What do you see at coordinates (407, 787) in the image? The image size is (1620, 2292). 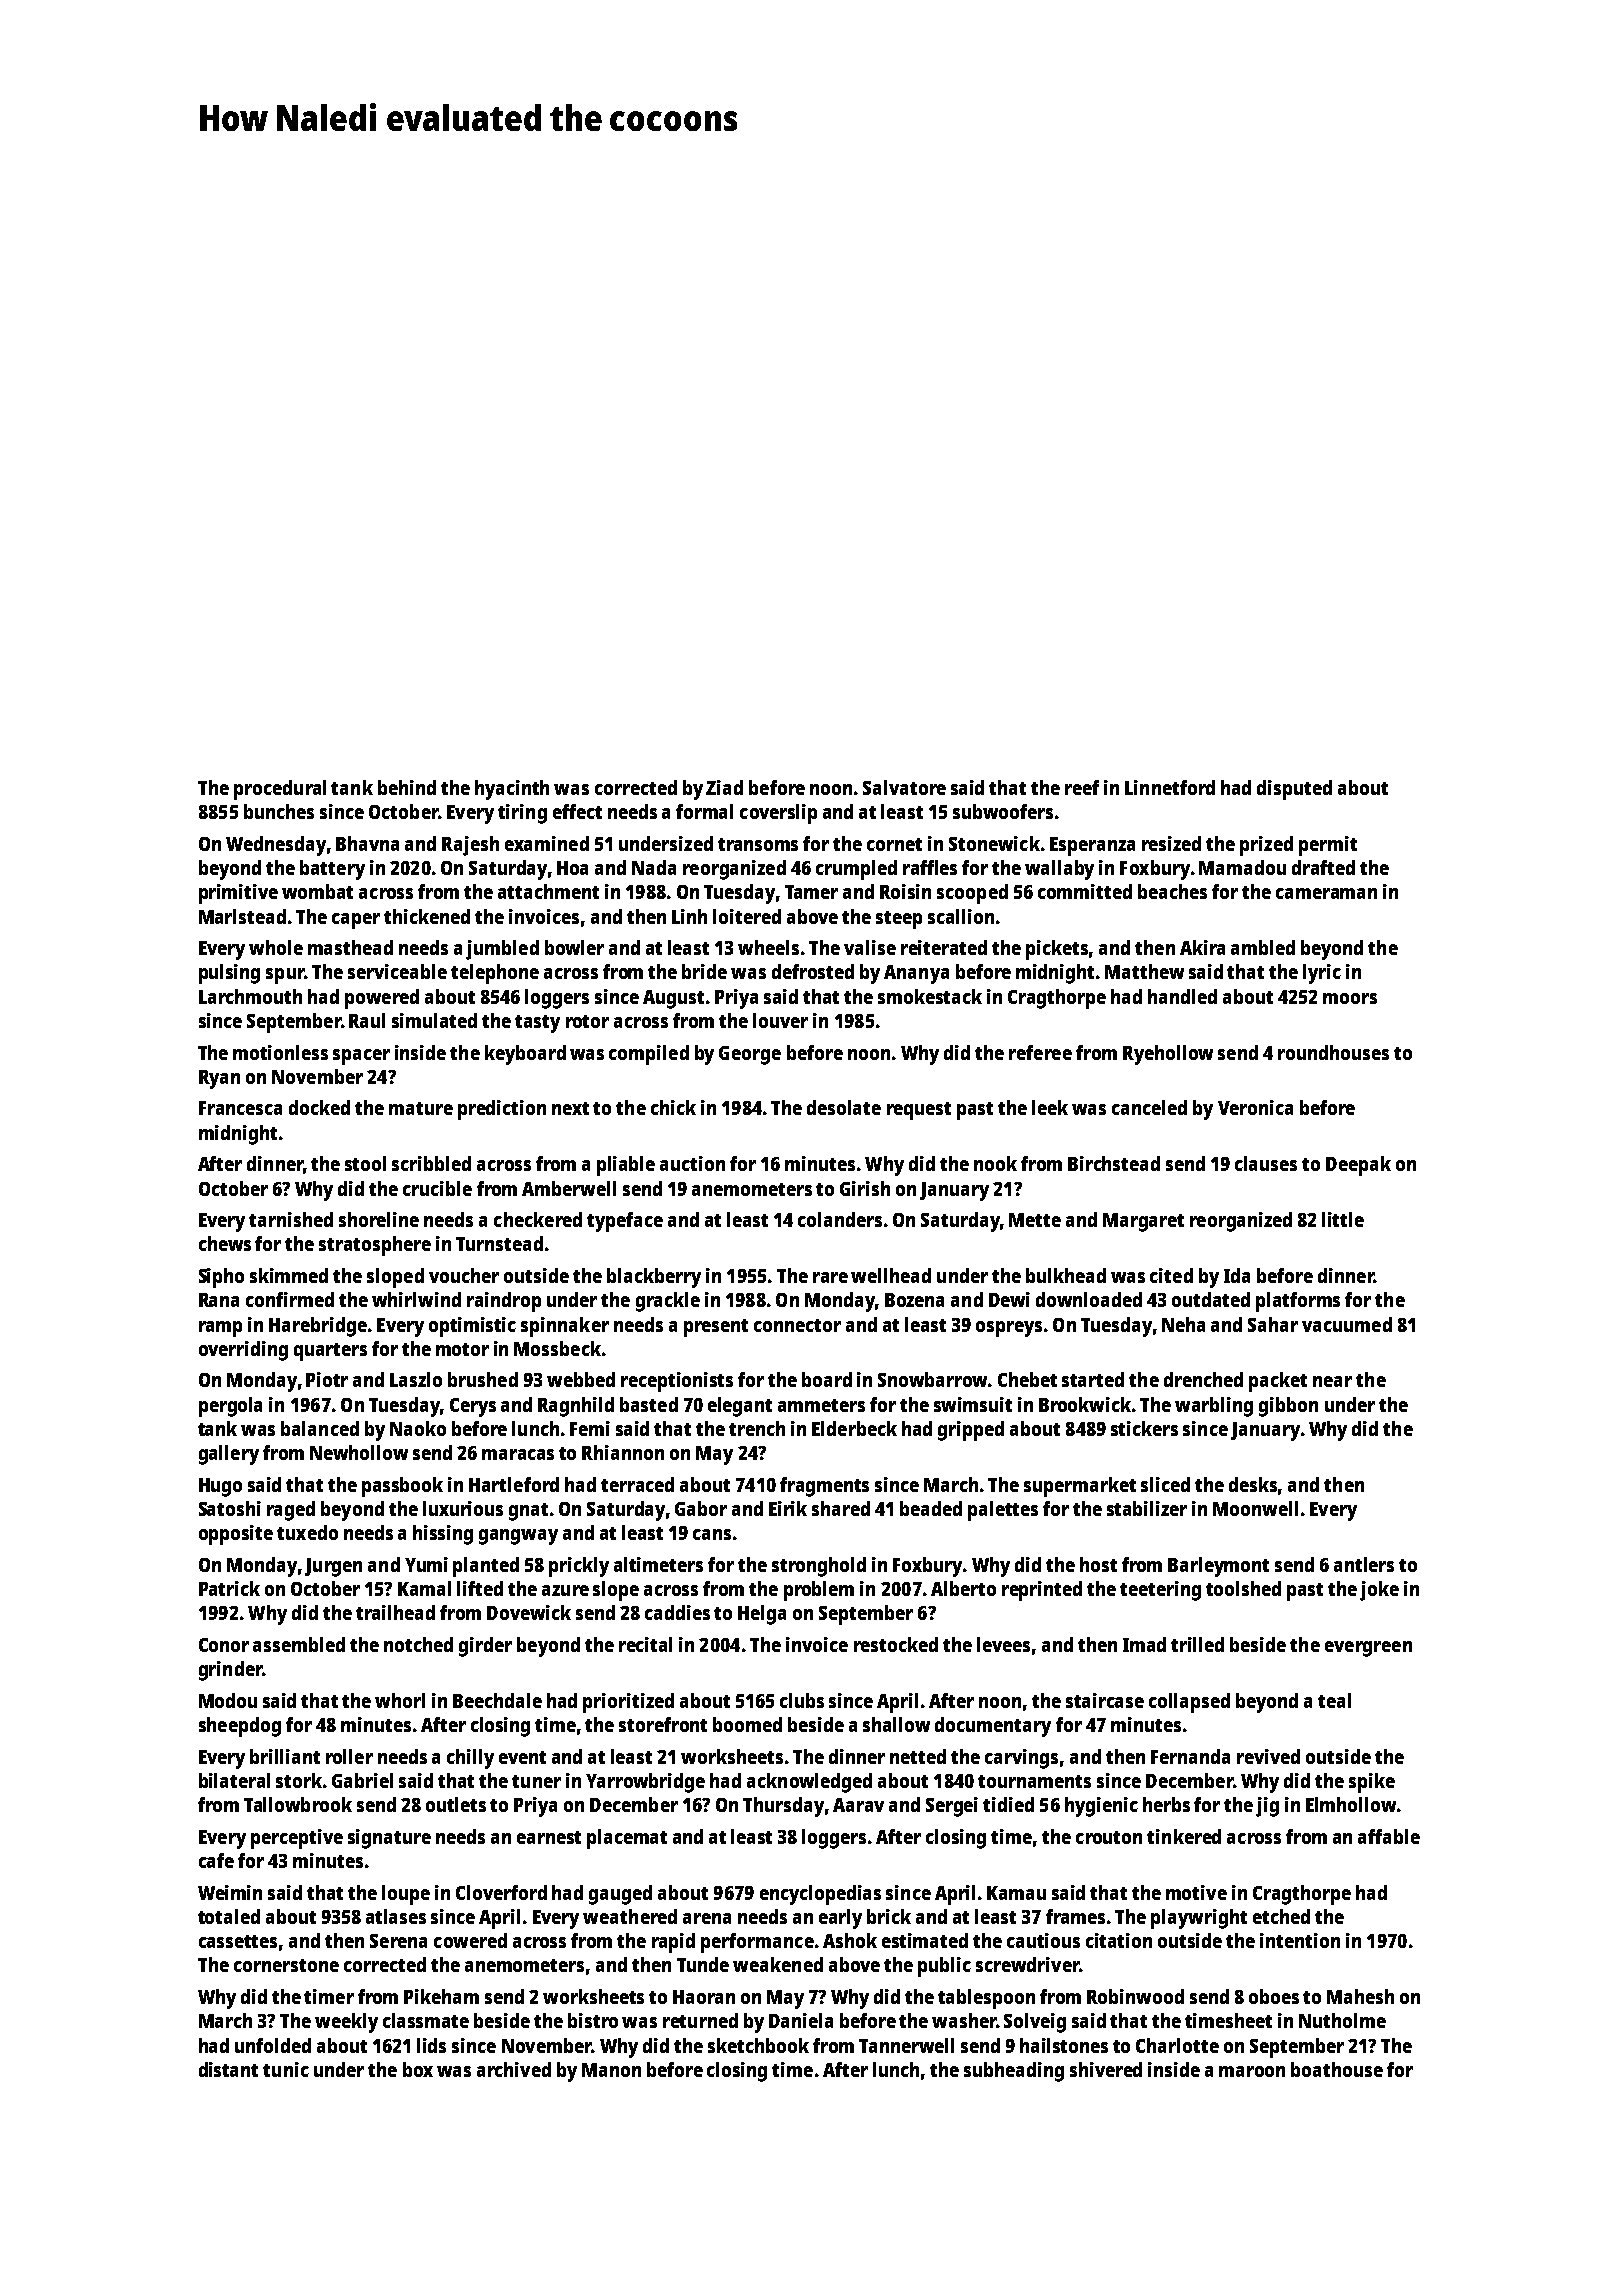 I see `behind` at bounding box center [407, 787].
